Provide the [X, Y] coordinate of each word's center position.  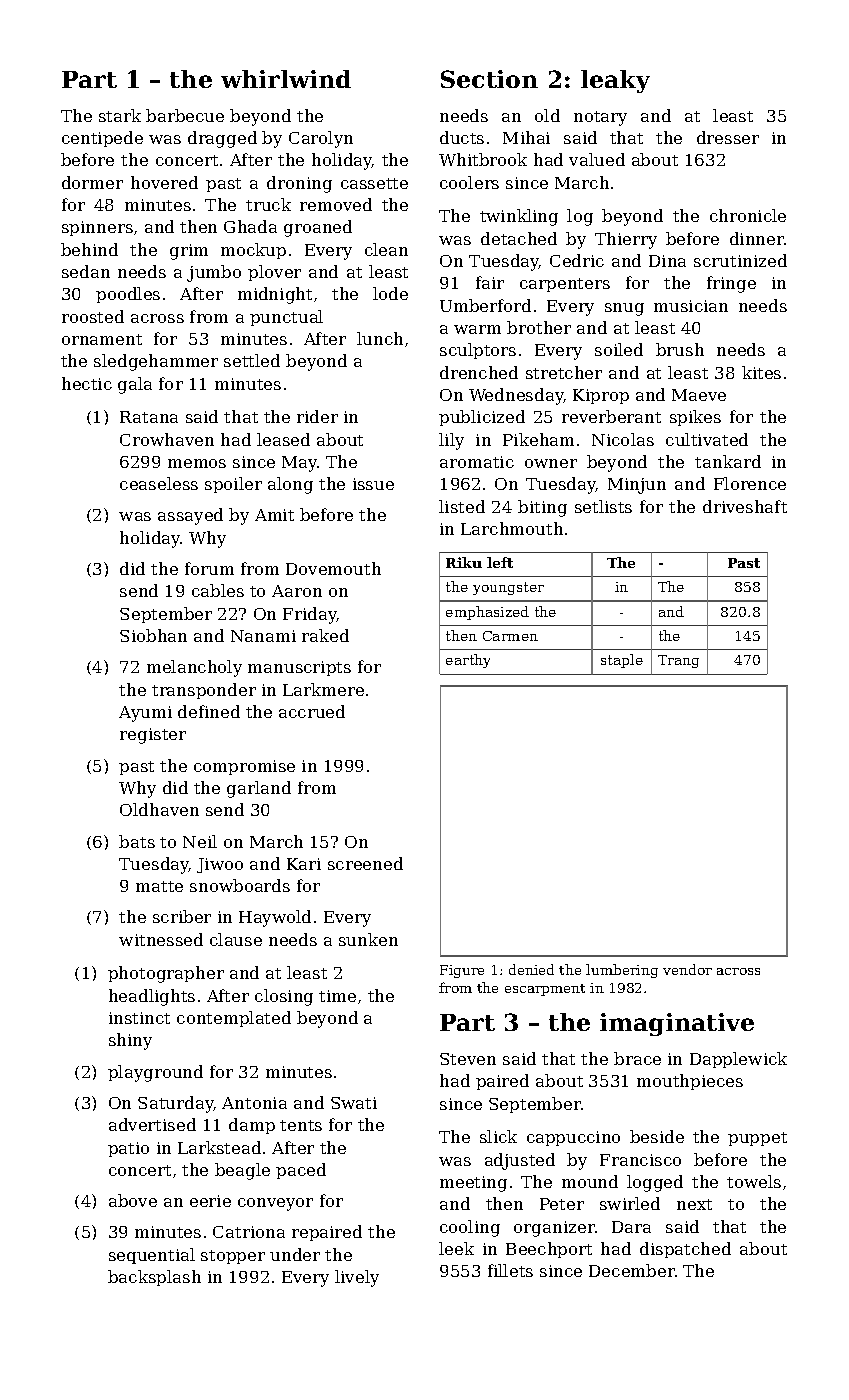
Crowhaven [167, 439]
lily [451, 441]
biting [542, 508]
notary [600, 118]
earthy [468, 661]
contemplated [234, 1019]
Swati [354, 1103]
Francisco [640, 1160]
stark [120, 115]
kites [761, 372]
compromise [244, 767]
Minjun [637, 486]
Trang [678, 661]
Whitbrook [483, 159]
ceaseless [159, 483]
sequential [152, 1256]
